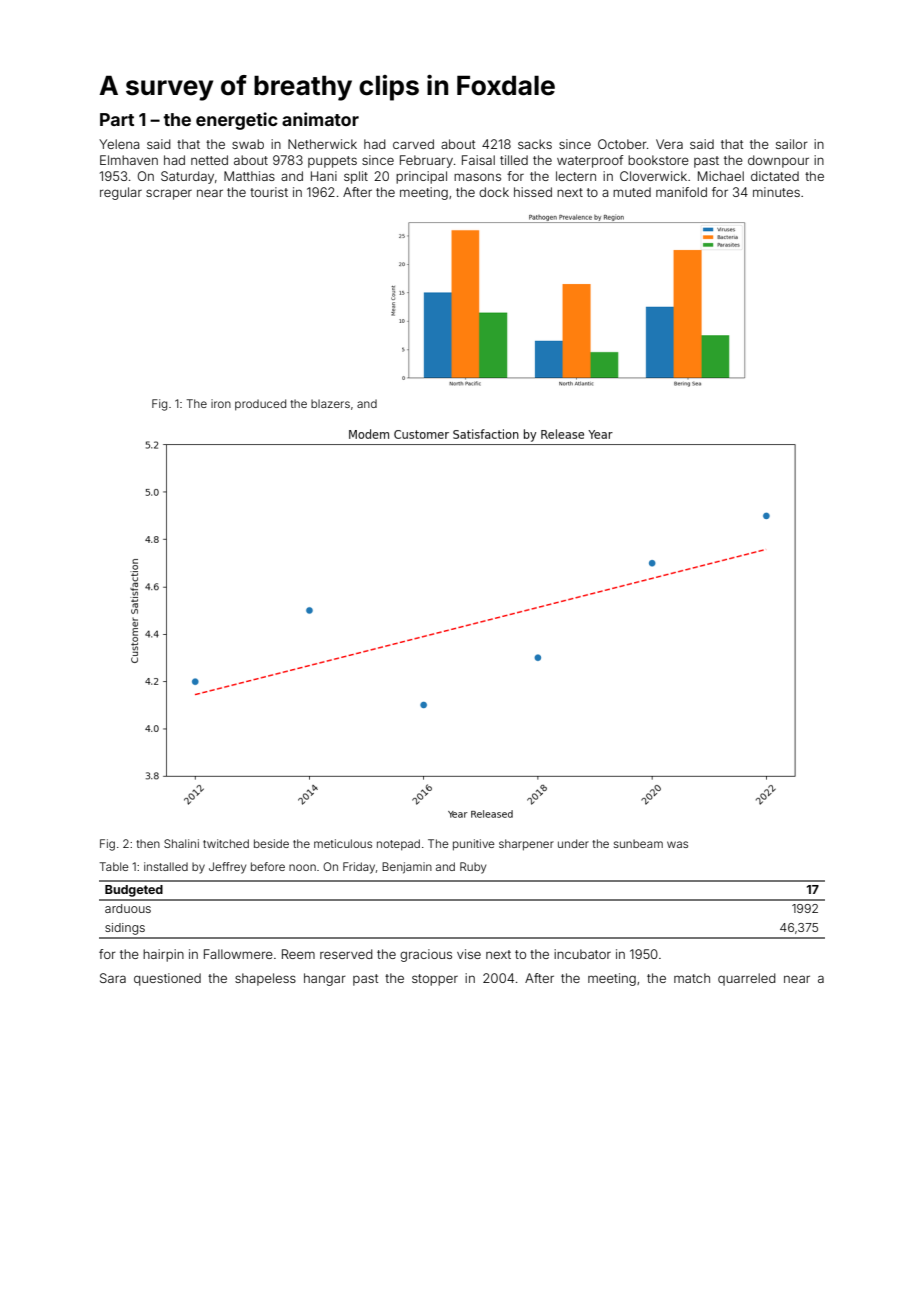 This screenshot has width=924, height=1308. I want to click on Vera, so click(669, 144).
